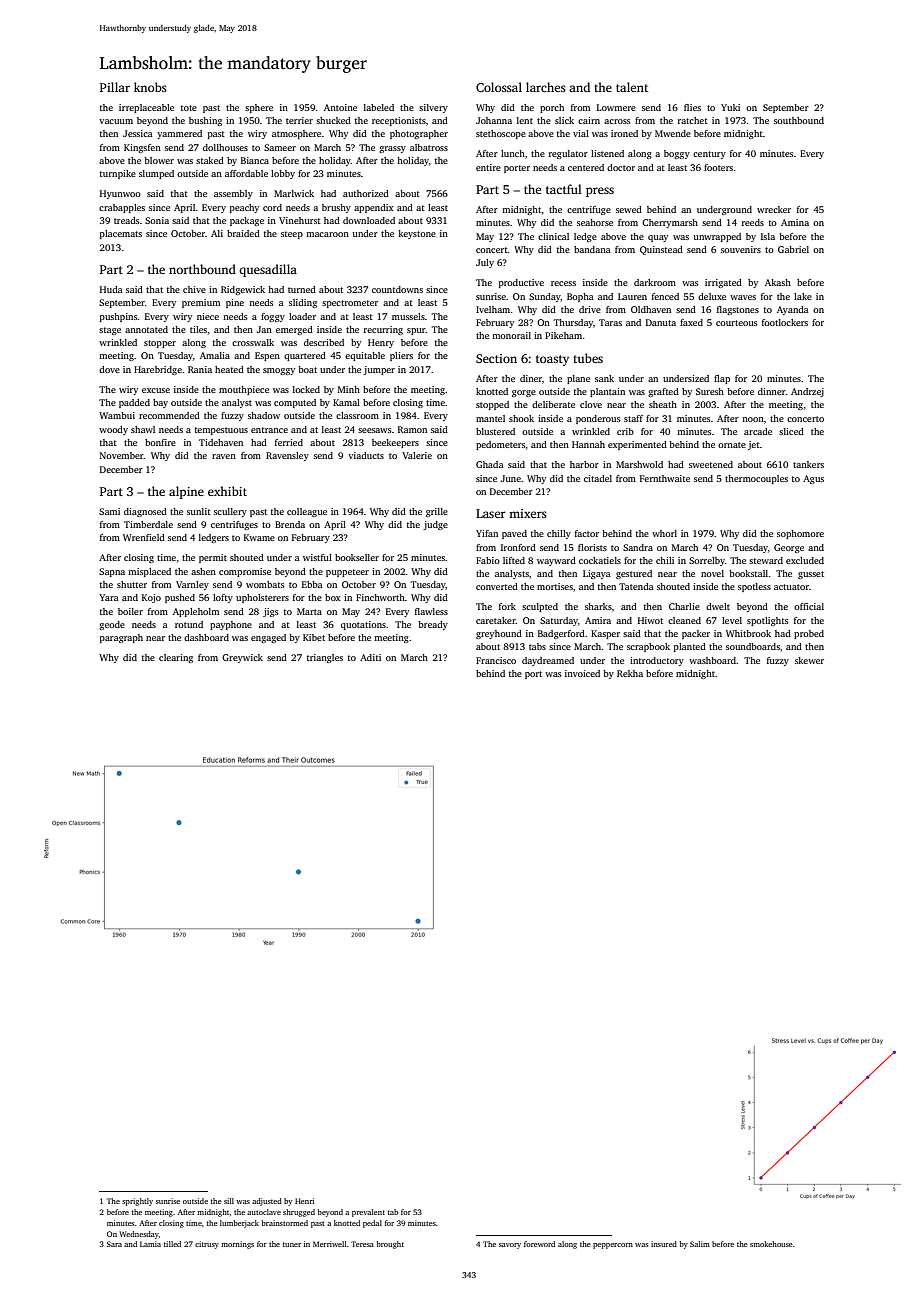 The image size is (924, 1308). What do you see at coordinates (809, 660) in the screenshot?
I see `skewer` at bounding box center [809, 660].
